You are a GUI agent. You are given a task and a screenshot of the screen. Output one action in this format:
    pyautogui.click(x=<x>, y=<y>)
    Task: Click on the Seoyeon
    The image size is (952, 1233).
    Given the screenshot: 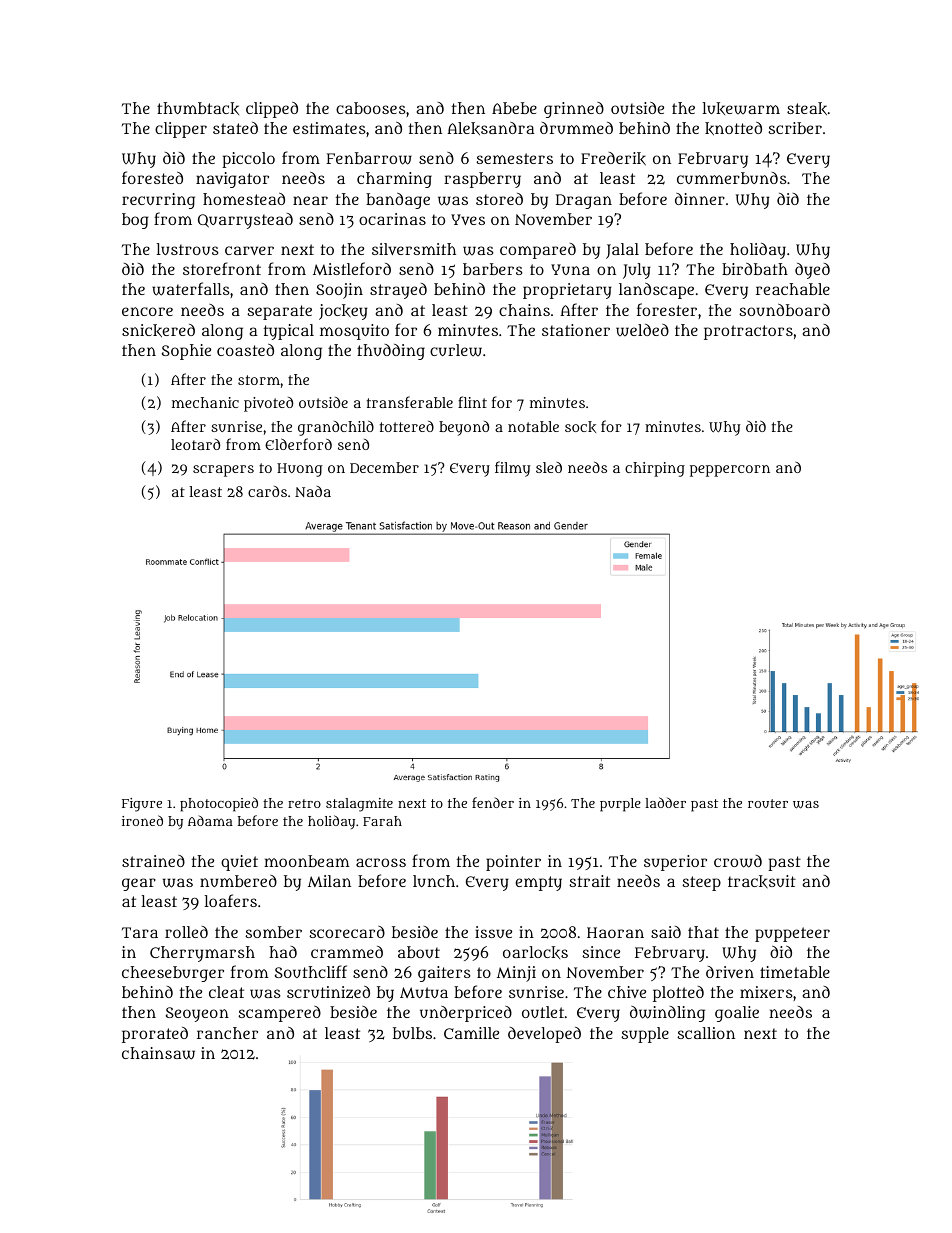 What is the action you would take?
    pyautogui.click(x=197, y=1014)
